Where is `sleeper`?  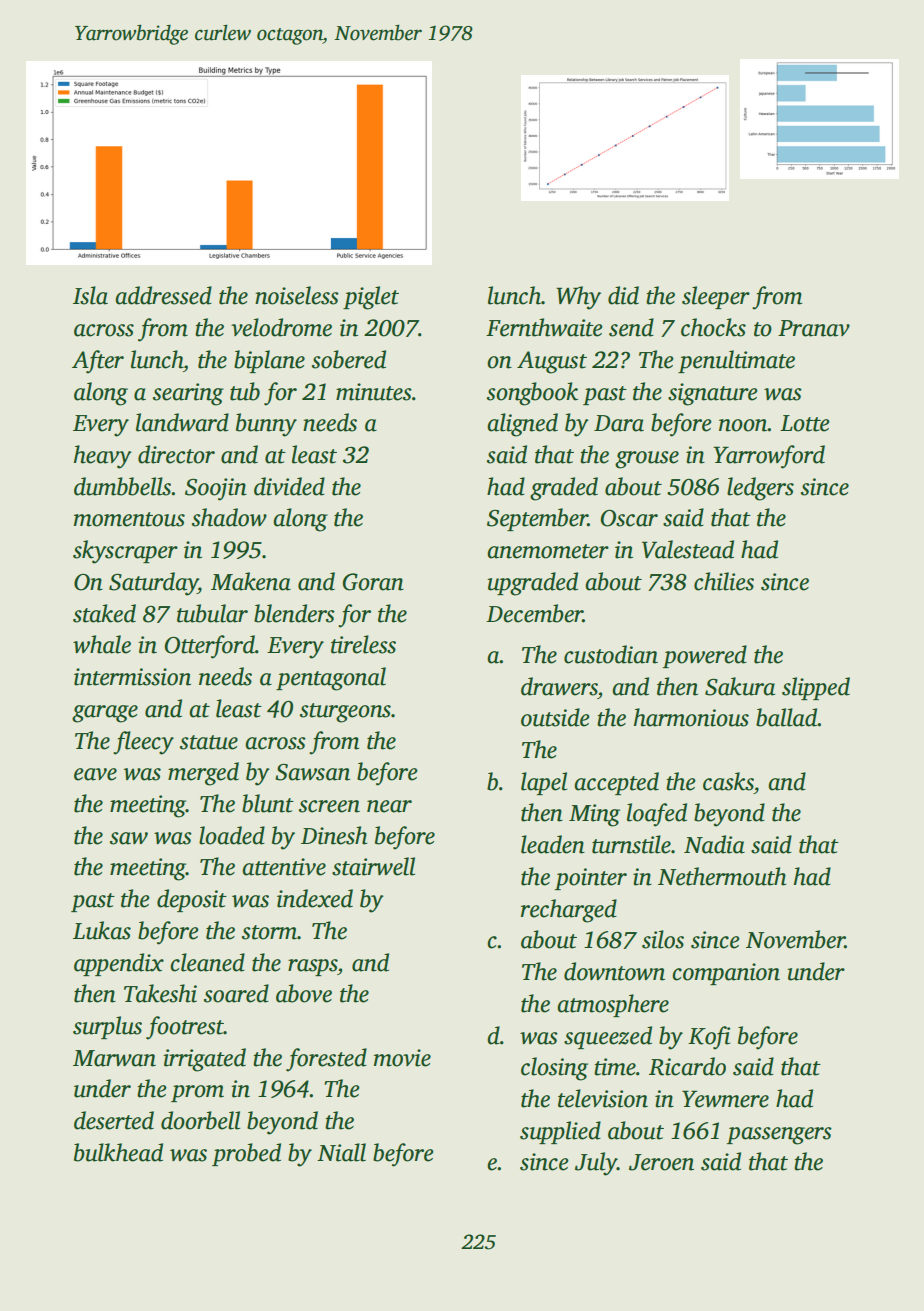 sleeper is located at coordinates (716, 297).
